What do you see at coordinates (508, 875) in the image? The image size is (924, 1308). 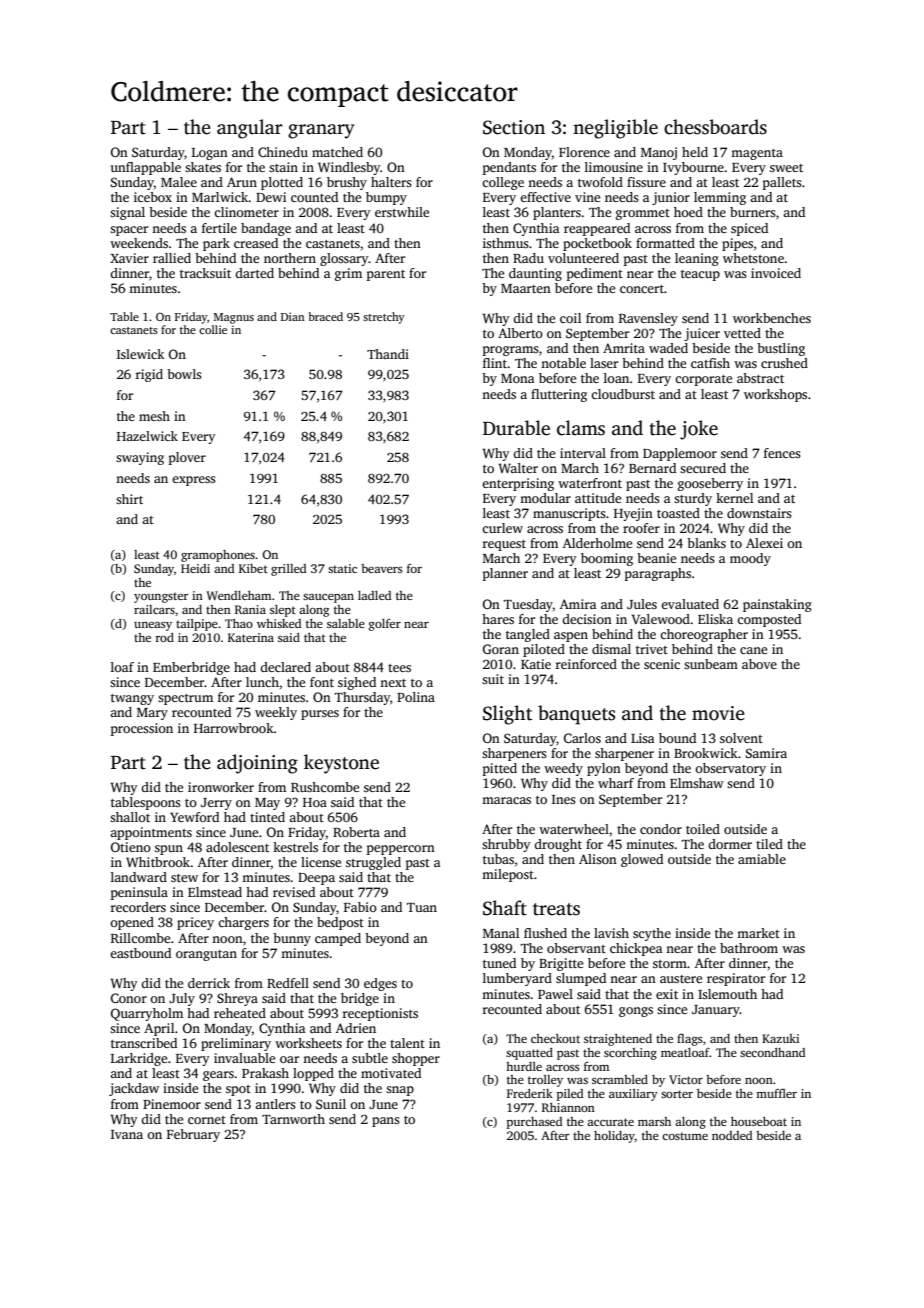 I see `milepost` at bounding box center [508, 875].
